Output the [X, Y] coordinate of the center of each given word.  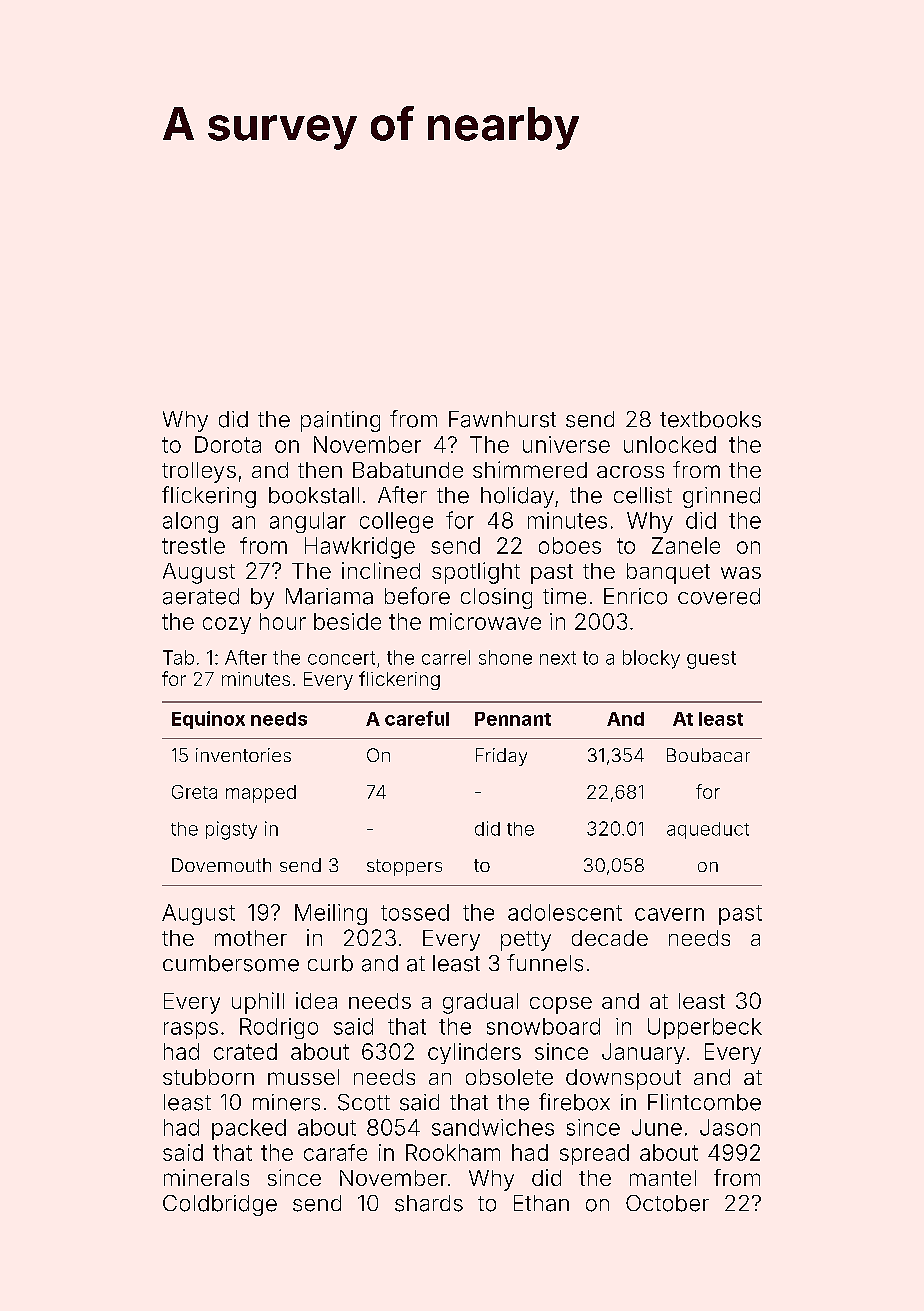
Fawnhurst [502, 419]
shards [429, 1203]
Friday [501, 757]
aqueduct [708, 830]
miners [286, 1102]
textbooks [710, 419]
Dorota [228, 444]
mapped [261, 794]
